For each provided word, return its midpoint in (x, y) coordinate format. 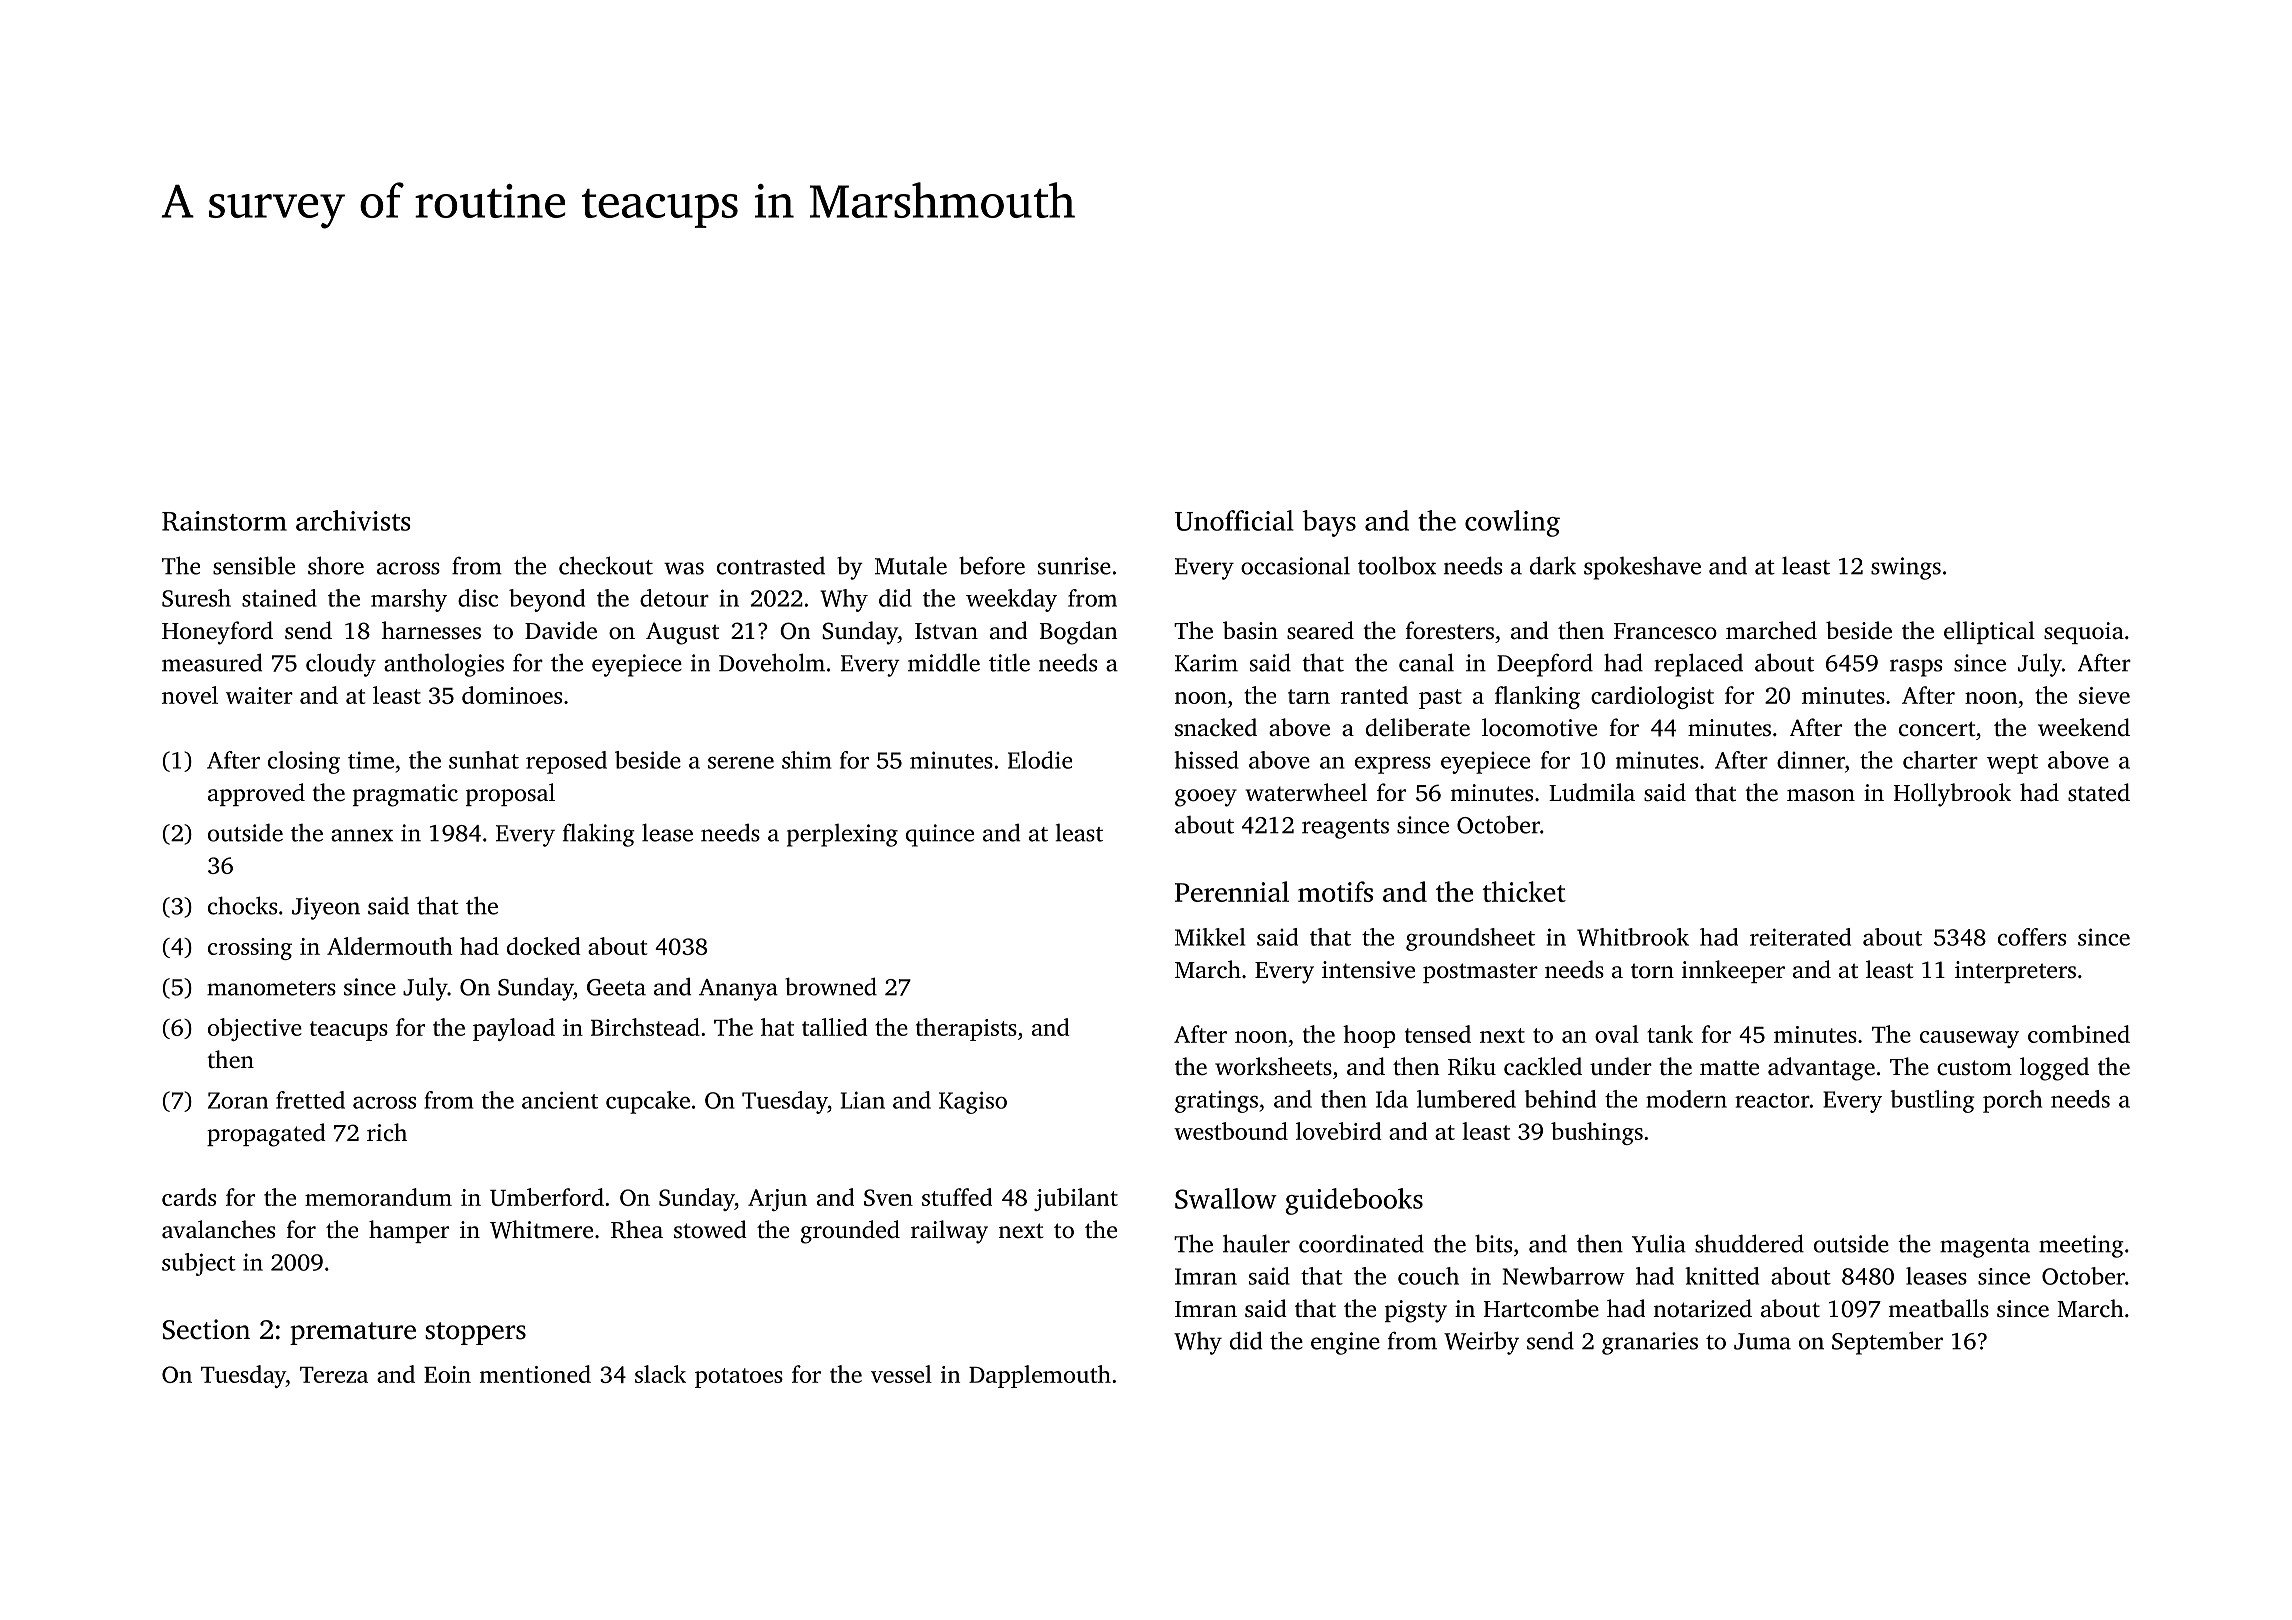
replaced (1698, 665)
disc (478, 598)
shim (806, 760)
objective (255, 1029)
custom (1974, 1068)
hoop (1369, 1036)
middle (944, 662)
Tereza (334, 1375)
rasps (1916, 668)
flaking (599, 835)
